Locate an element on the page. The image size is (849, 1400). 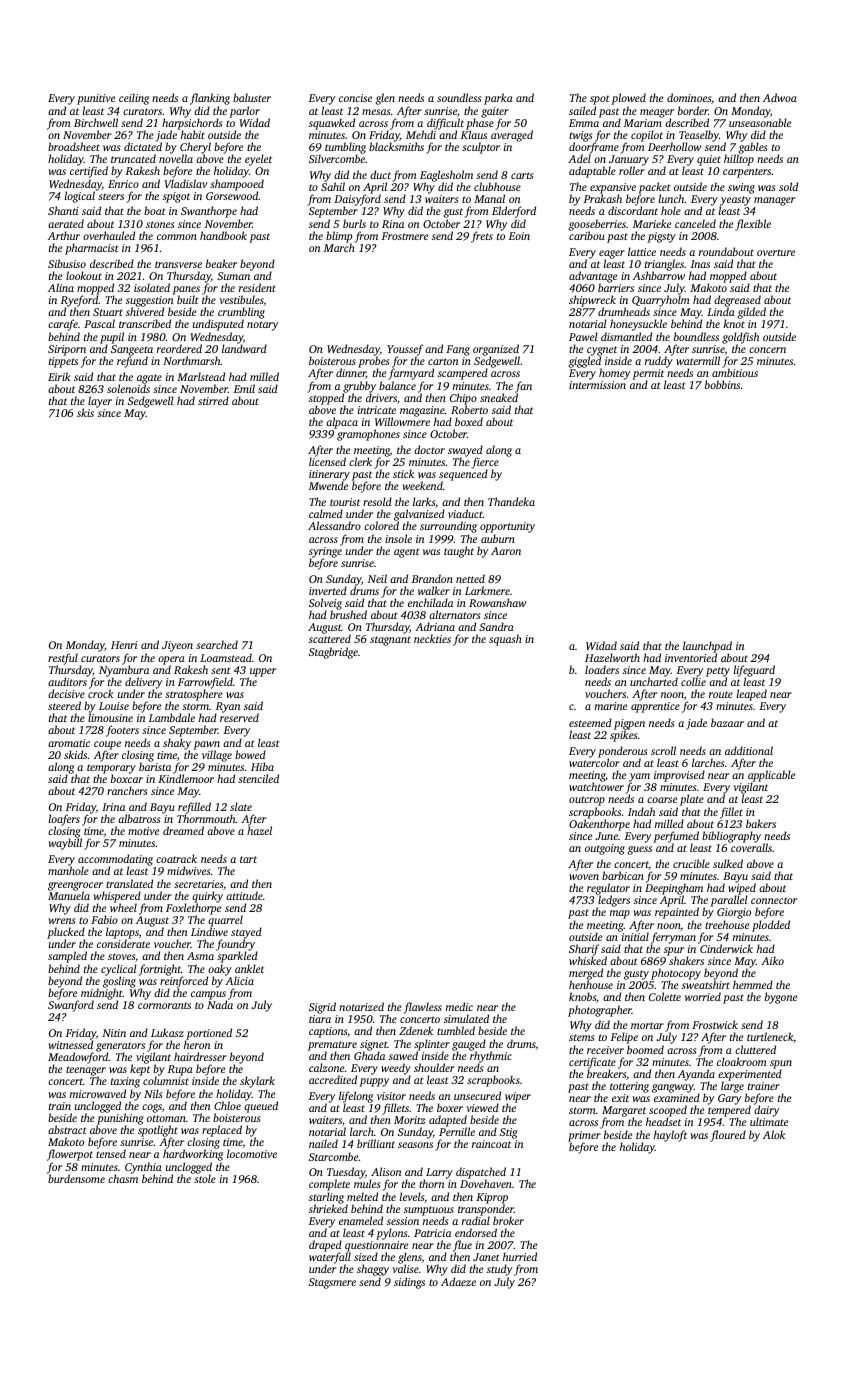
fierce is located at coordinates (485, 464).
